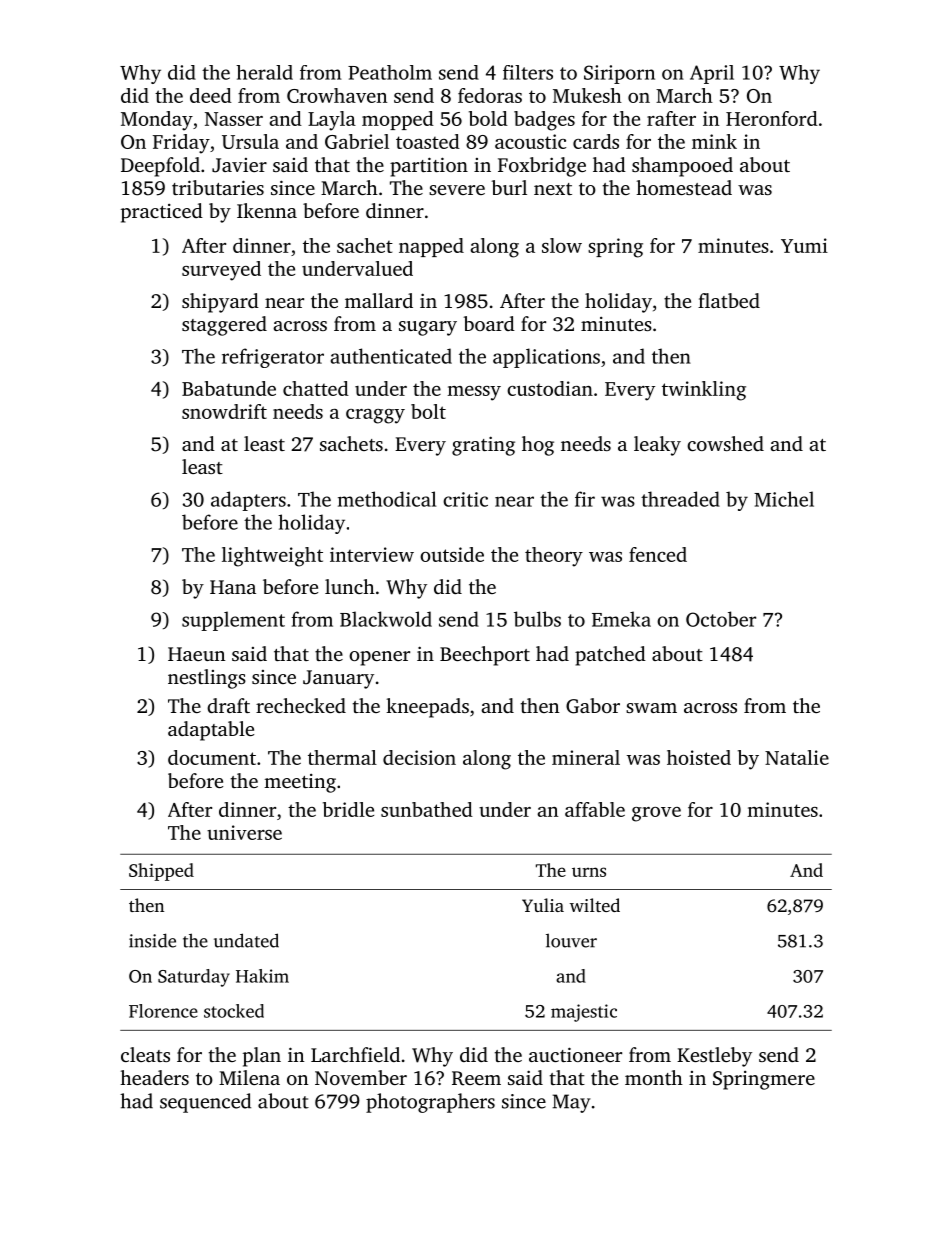 This document has height=1233, width=952. I want to click on Yumi, so click(804, 245).
